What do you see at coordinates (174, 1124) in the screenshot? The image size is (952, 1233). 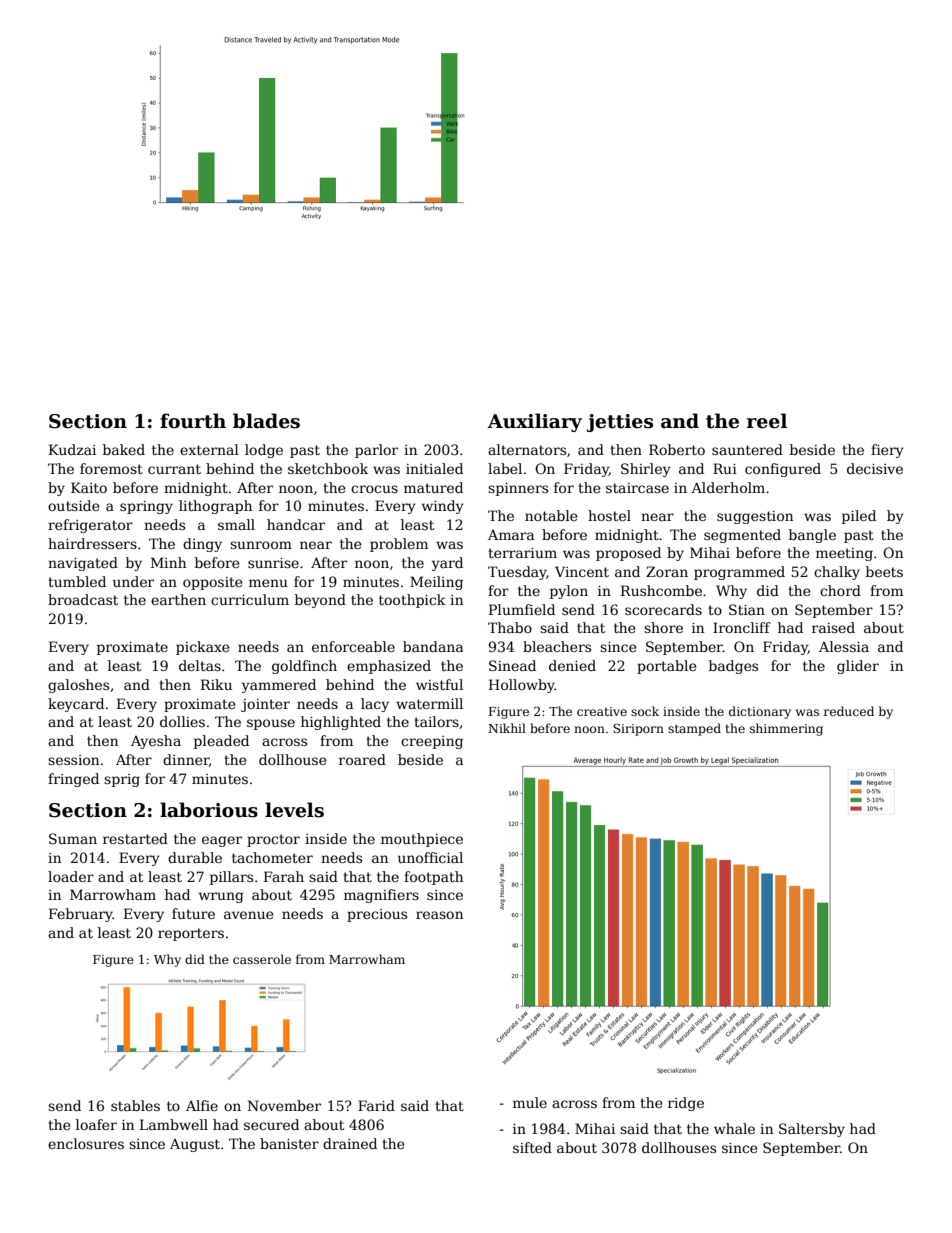 I see `Lambwell` at bounding box center [174, 1124].
